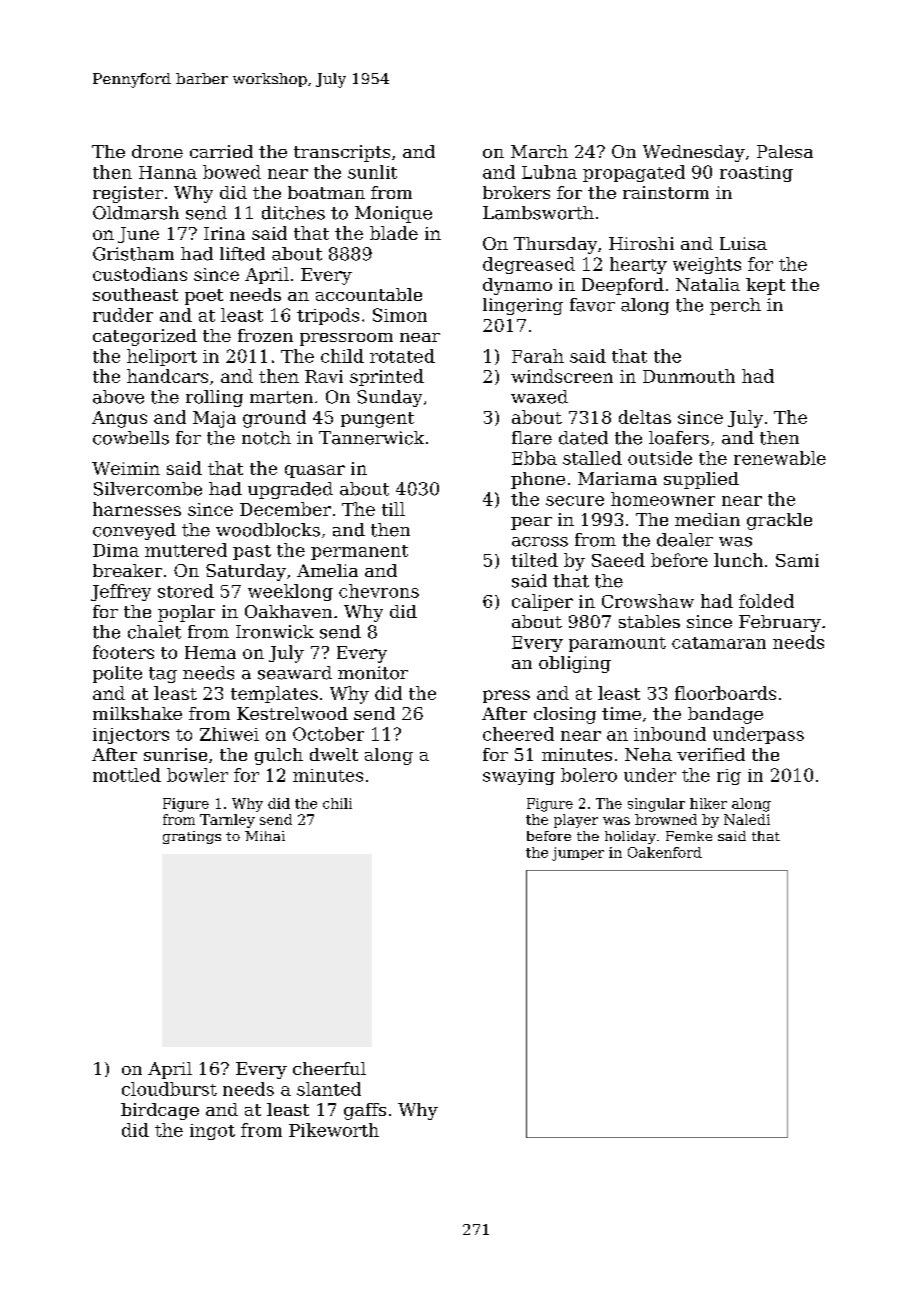  What do you see at coordinates (665, 852) in the page?
I see `Oakenford` at bounding box center [665, 852].
